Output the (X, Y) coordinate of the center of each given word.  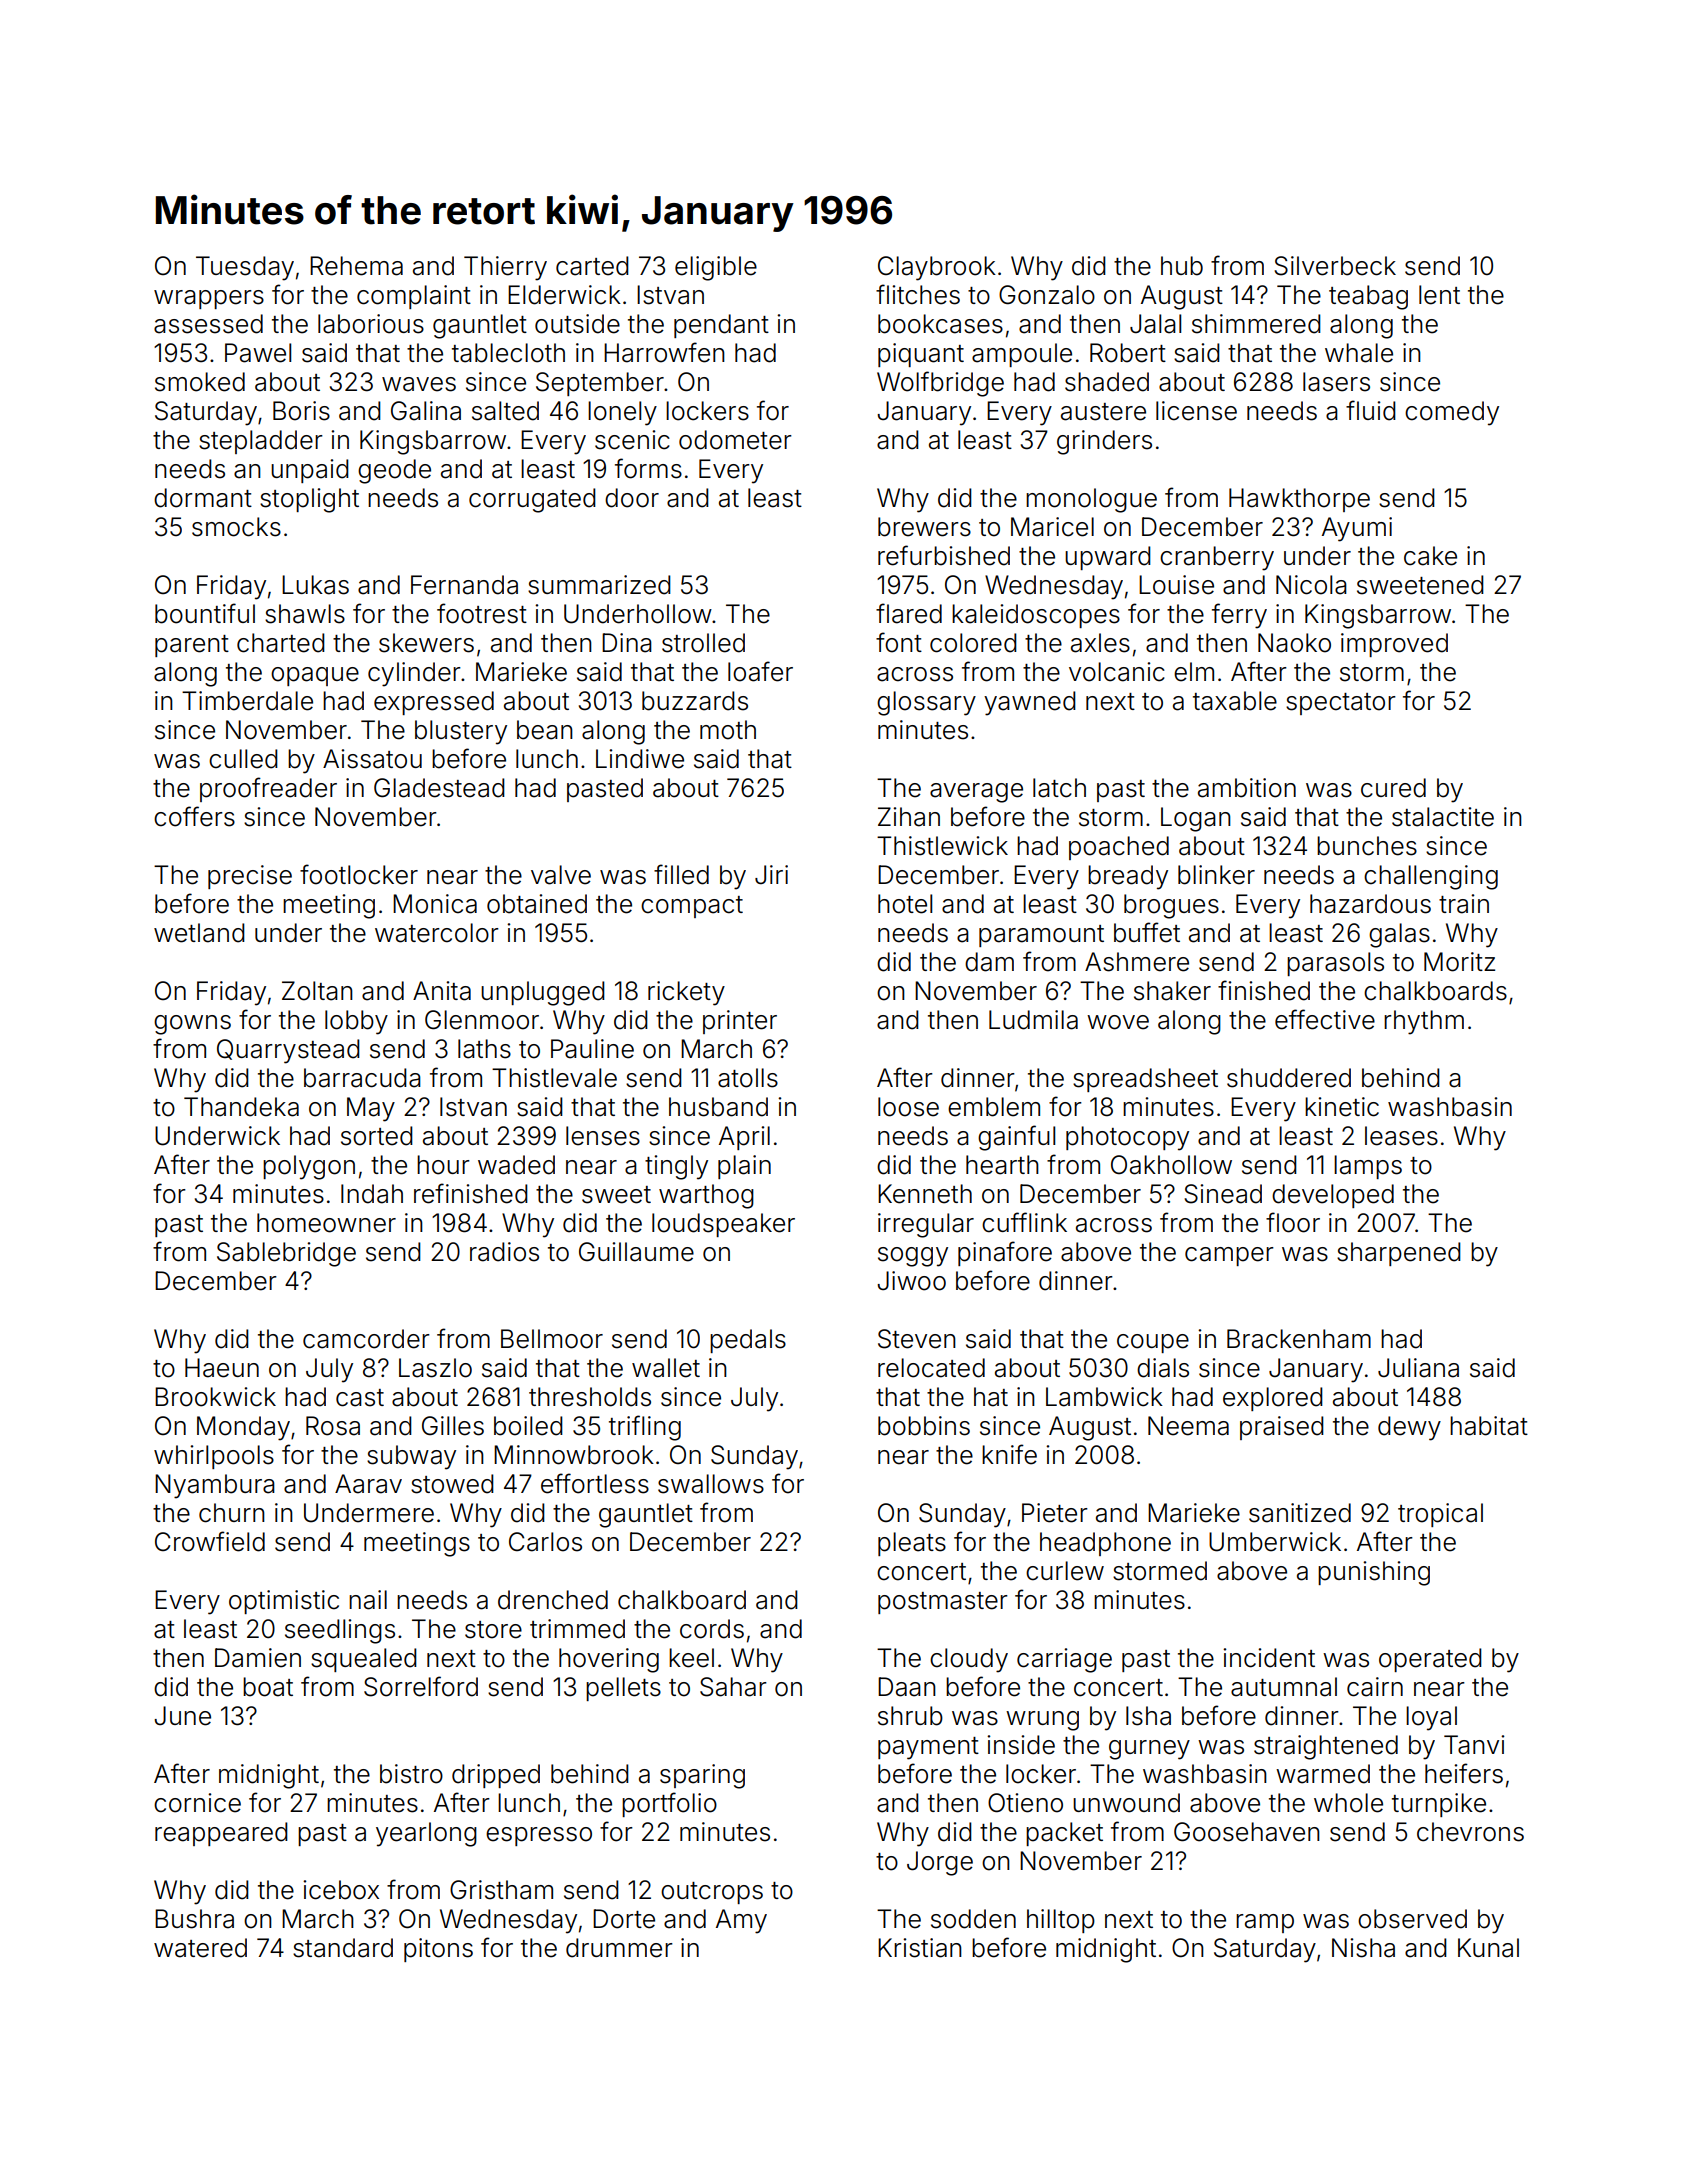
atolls (748, 1078)
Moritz (1459, 962)
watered (200, 1948)
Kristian (920, 1948)
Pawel (258, 353)
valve (561, 875)
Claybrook (937, 268)
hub (1182, 266)
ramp (1265, 1923)
